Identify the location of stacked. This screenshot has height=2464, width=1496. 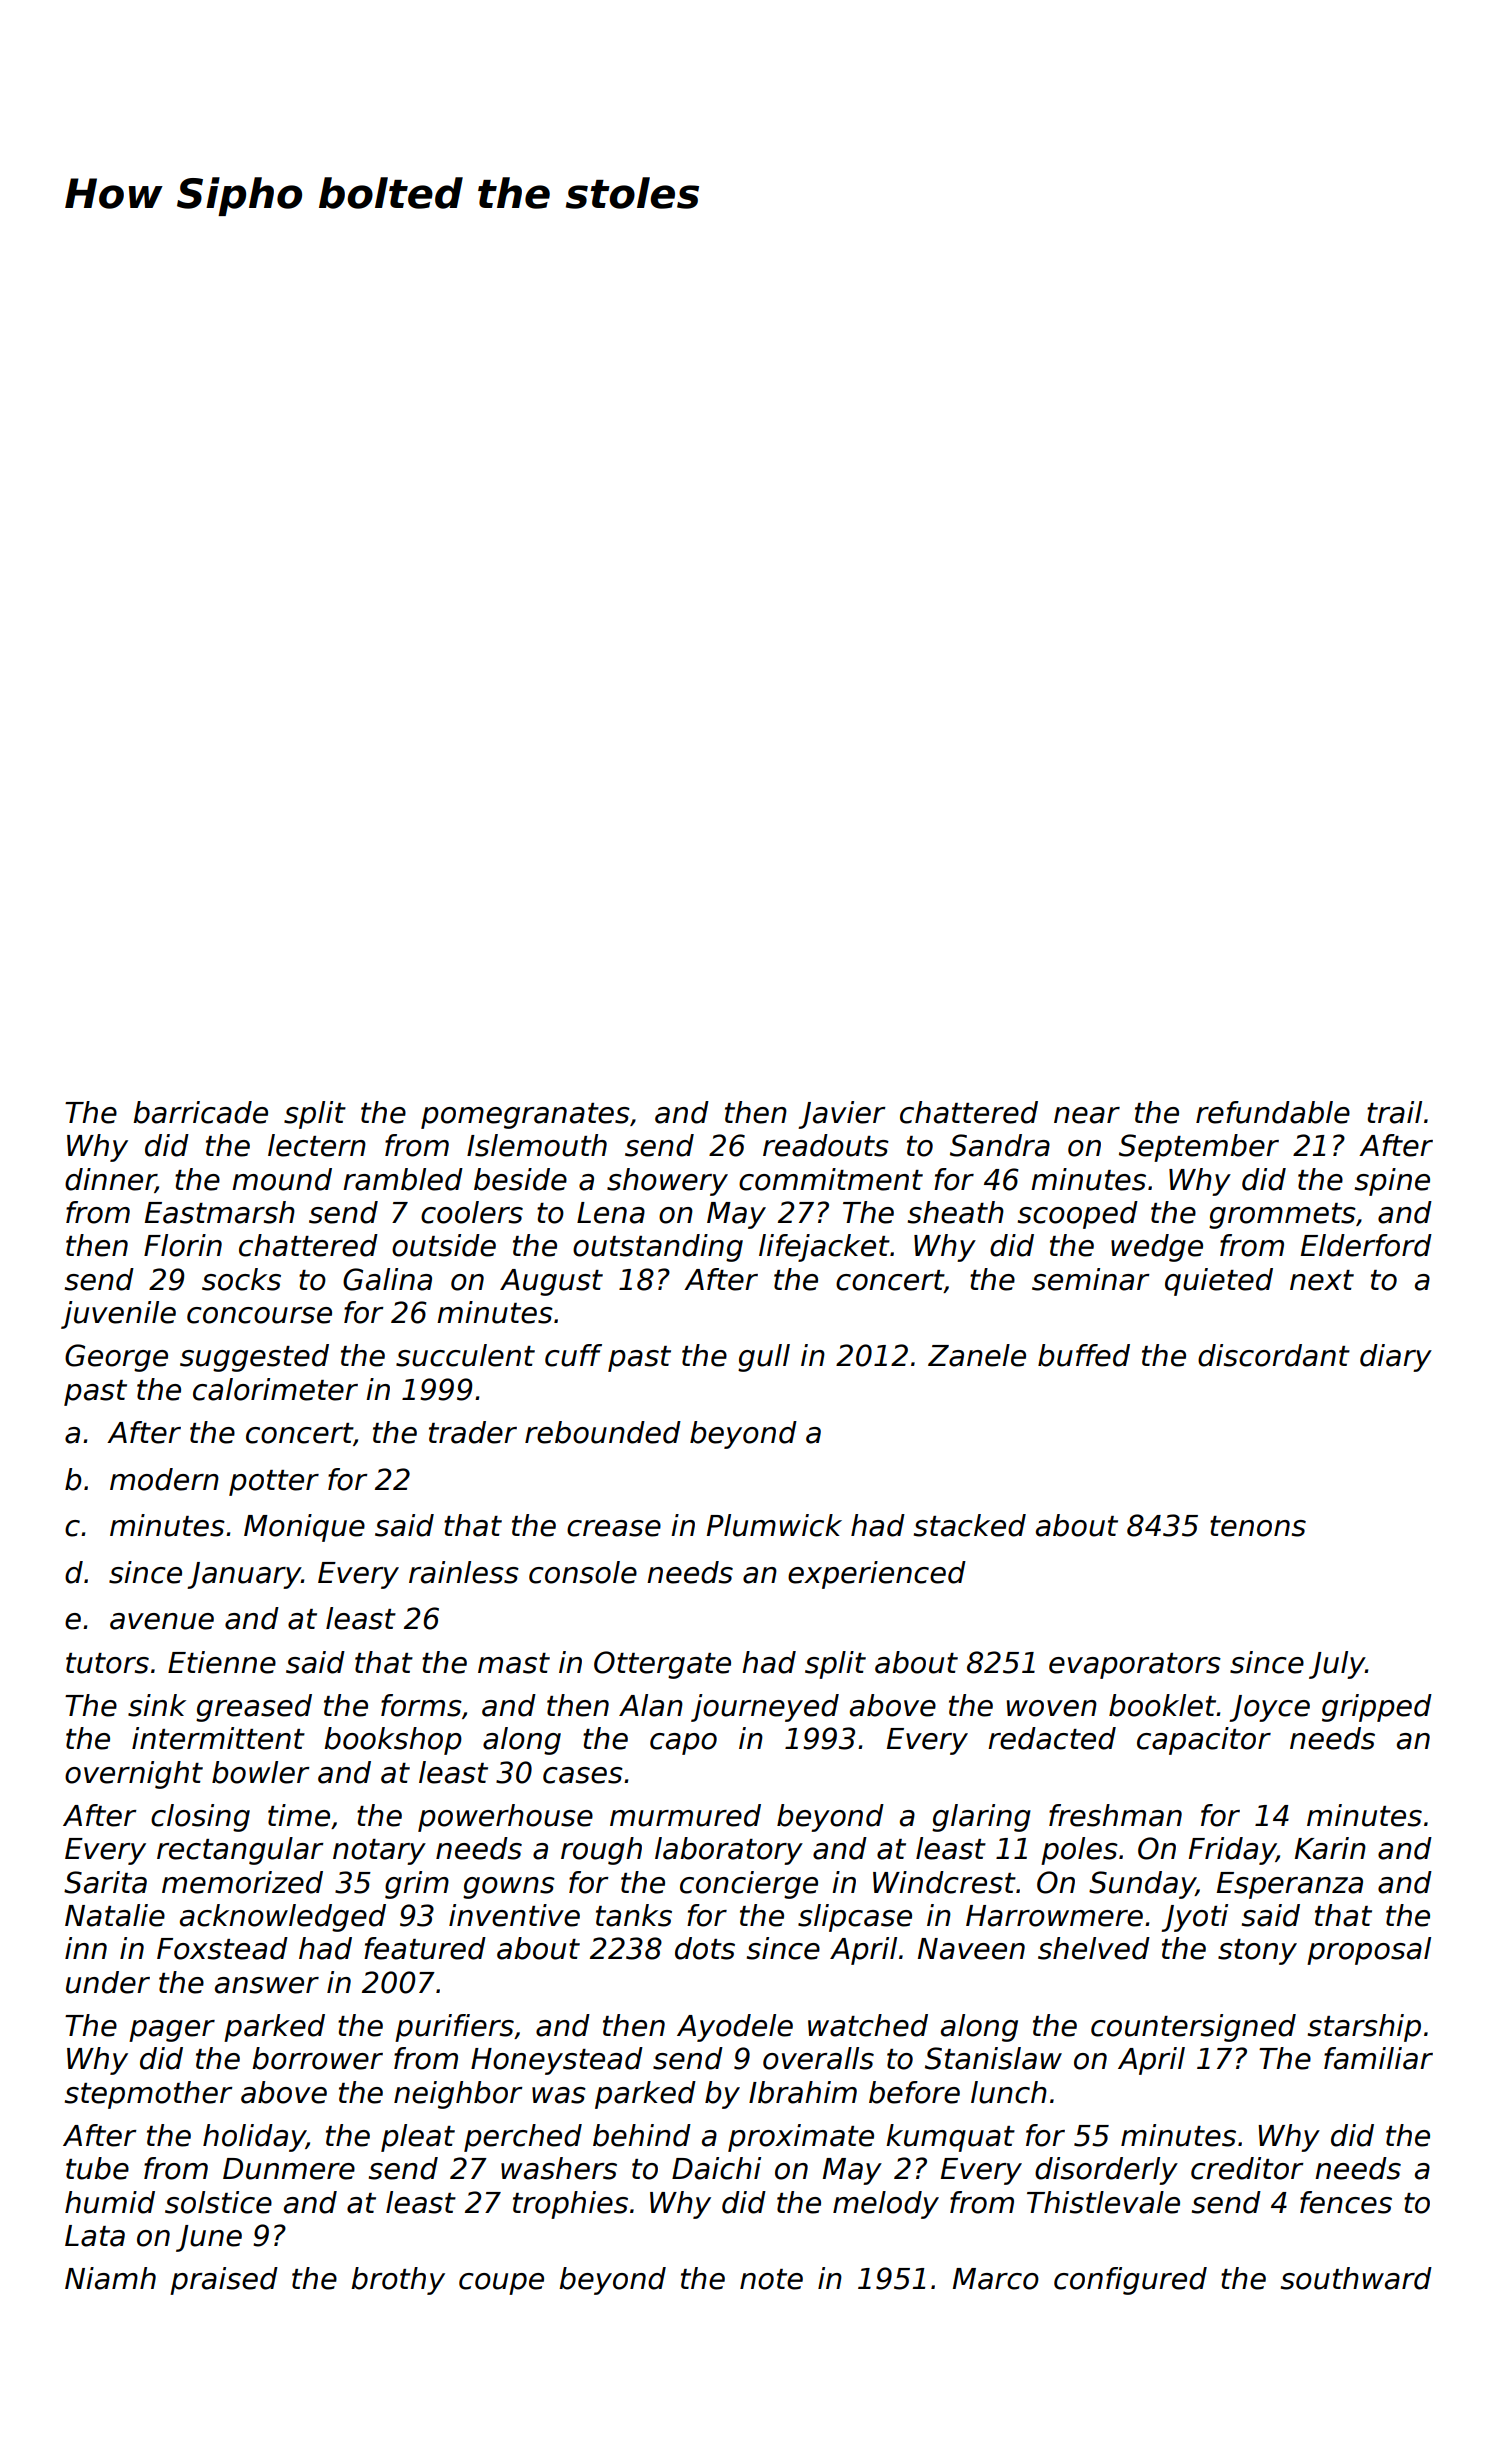
(970, 1525).
